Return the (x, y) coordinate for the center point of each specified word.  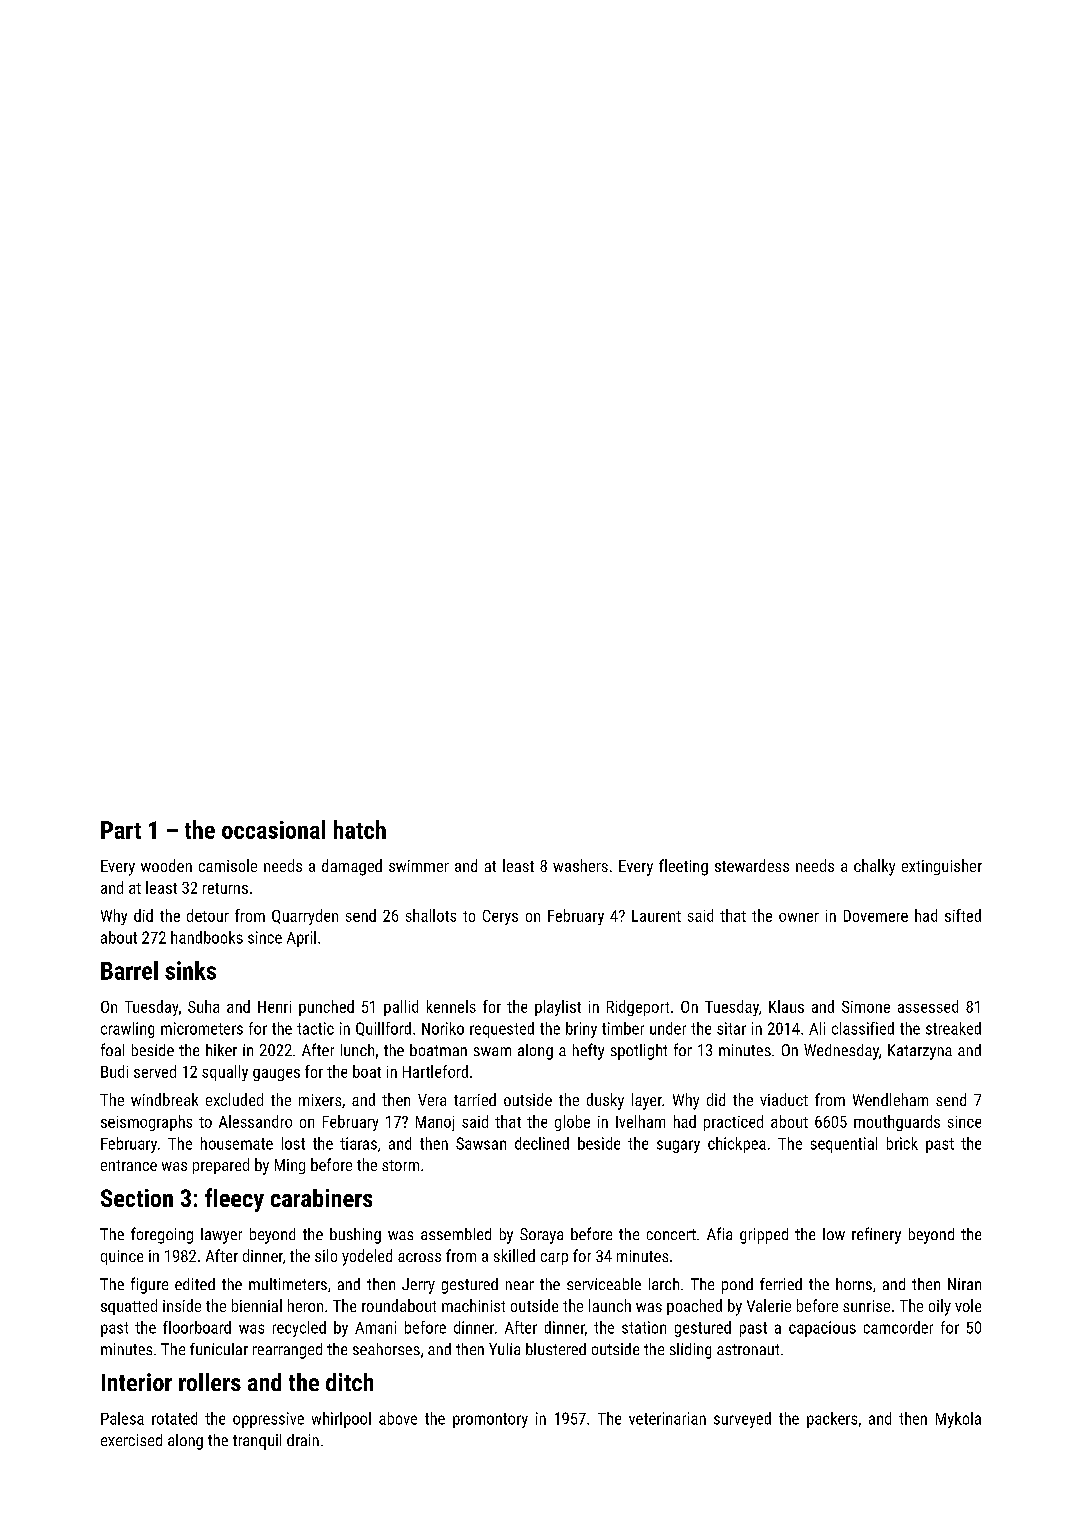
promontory (490, 1420)
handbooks (207, 937)
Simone (866, 1007)
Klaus (786, 1006)
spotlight (639, 1052)
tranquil (257, 1442)
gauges (276, 1075)
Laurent (656, 916)
